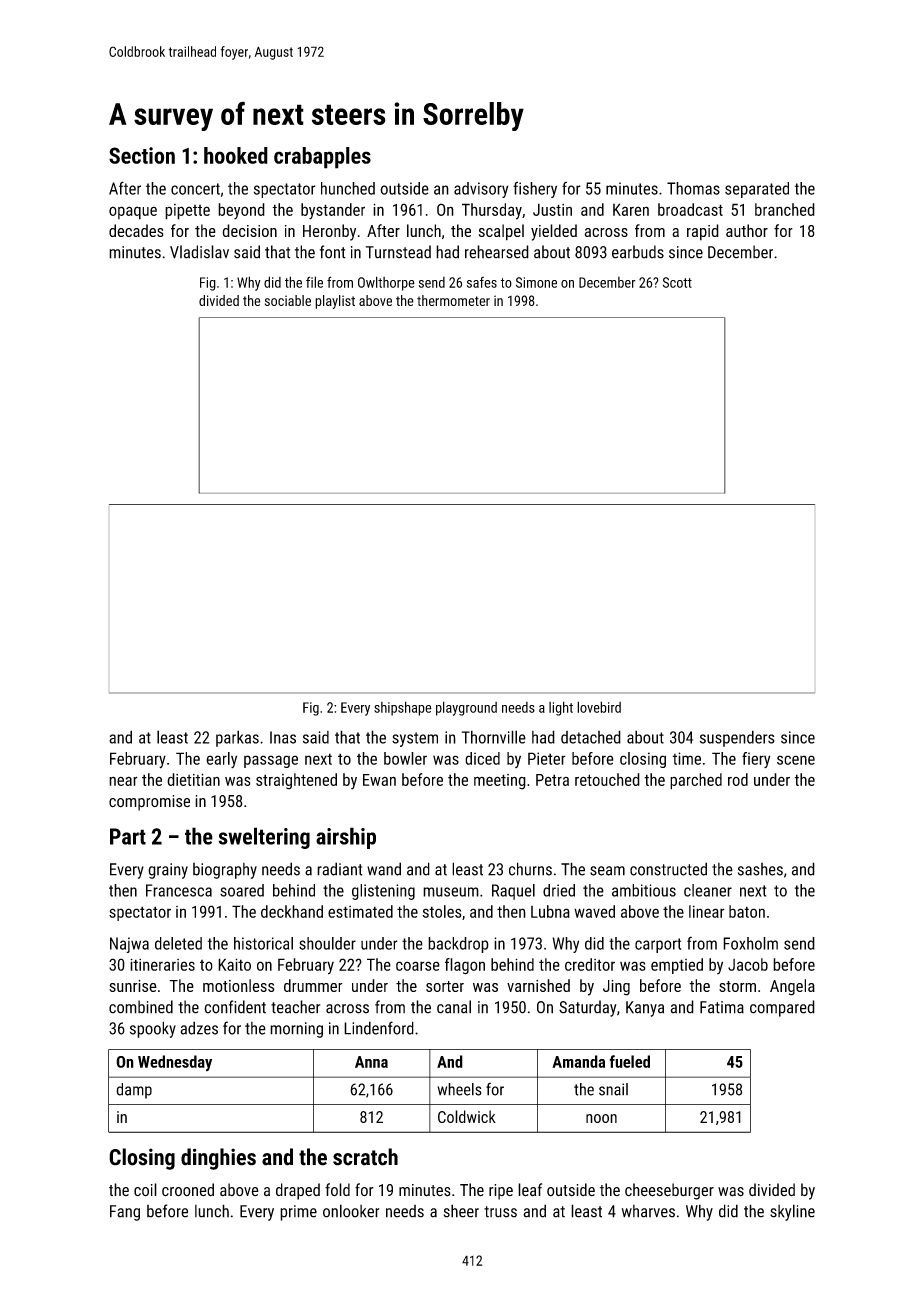  I want to click on lovebird, so click(599, 707).
